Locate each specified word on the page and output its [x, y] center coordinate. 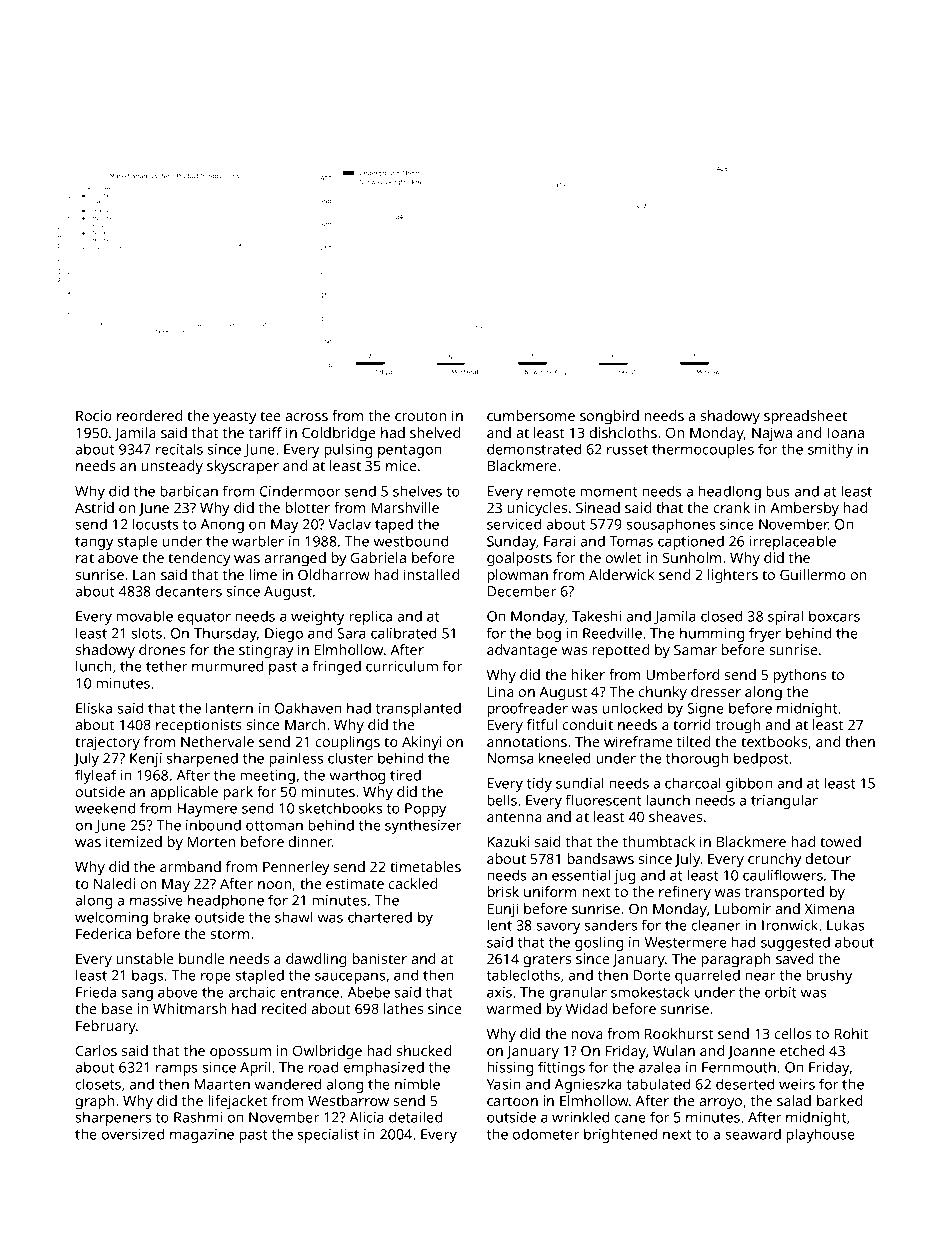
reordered [149, 415]
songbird [609, 417]
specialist [328, 1135]
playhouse [820, 1135]
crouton [420, 416]
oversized [133, 1134]
